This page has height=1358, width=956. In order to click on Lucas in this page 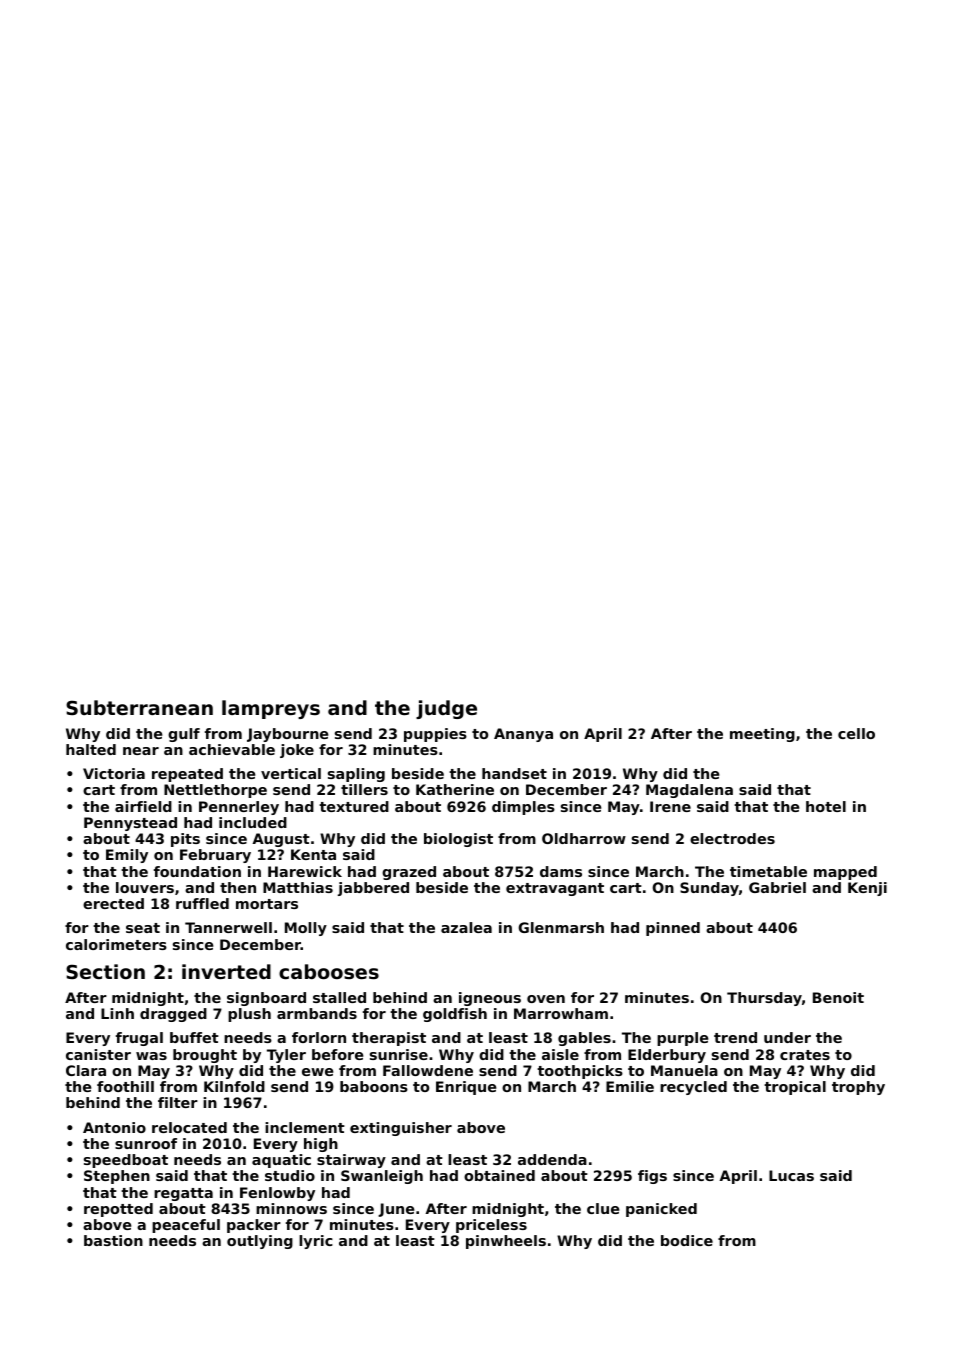, I will do `click(791, 1175)`.
